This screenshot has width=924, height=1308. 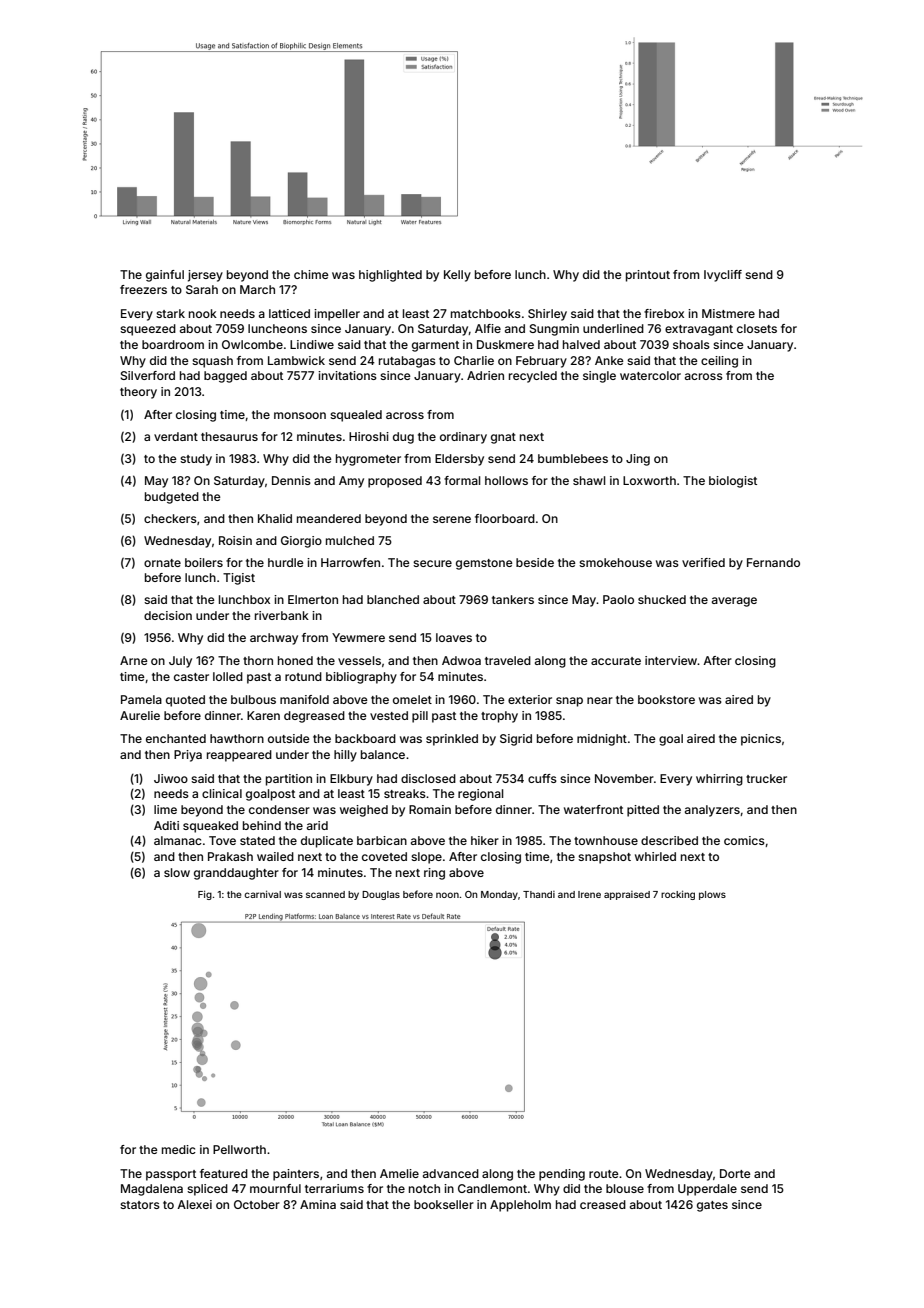 I want to click on theory, so click(x=138, y=393).
